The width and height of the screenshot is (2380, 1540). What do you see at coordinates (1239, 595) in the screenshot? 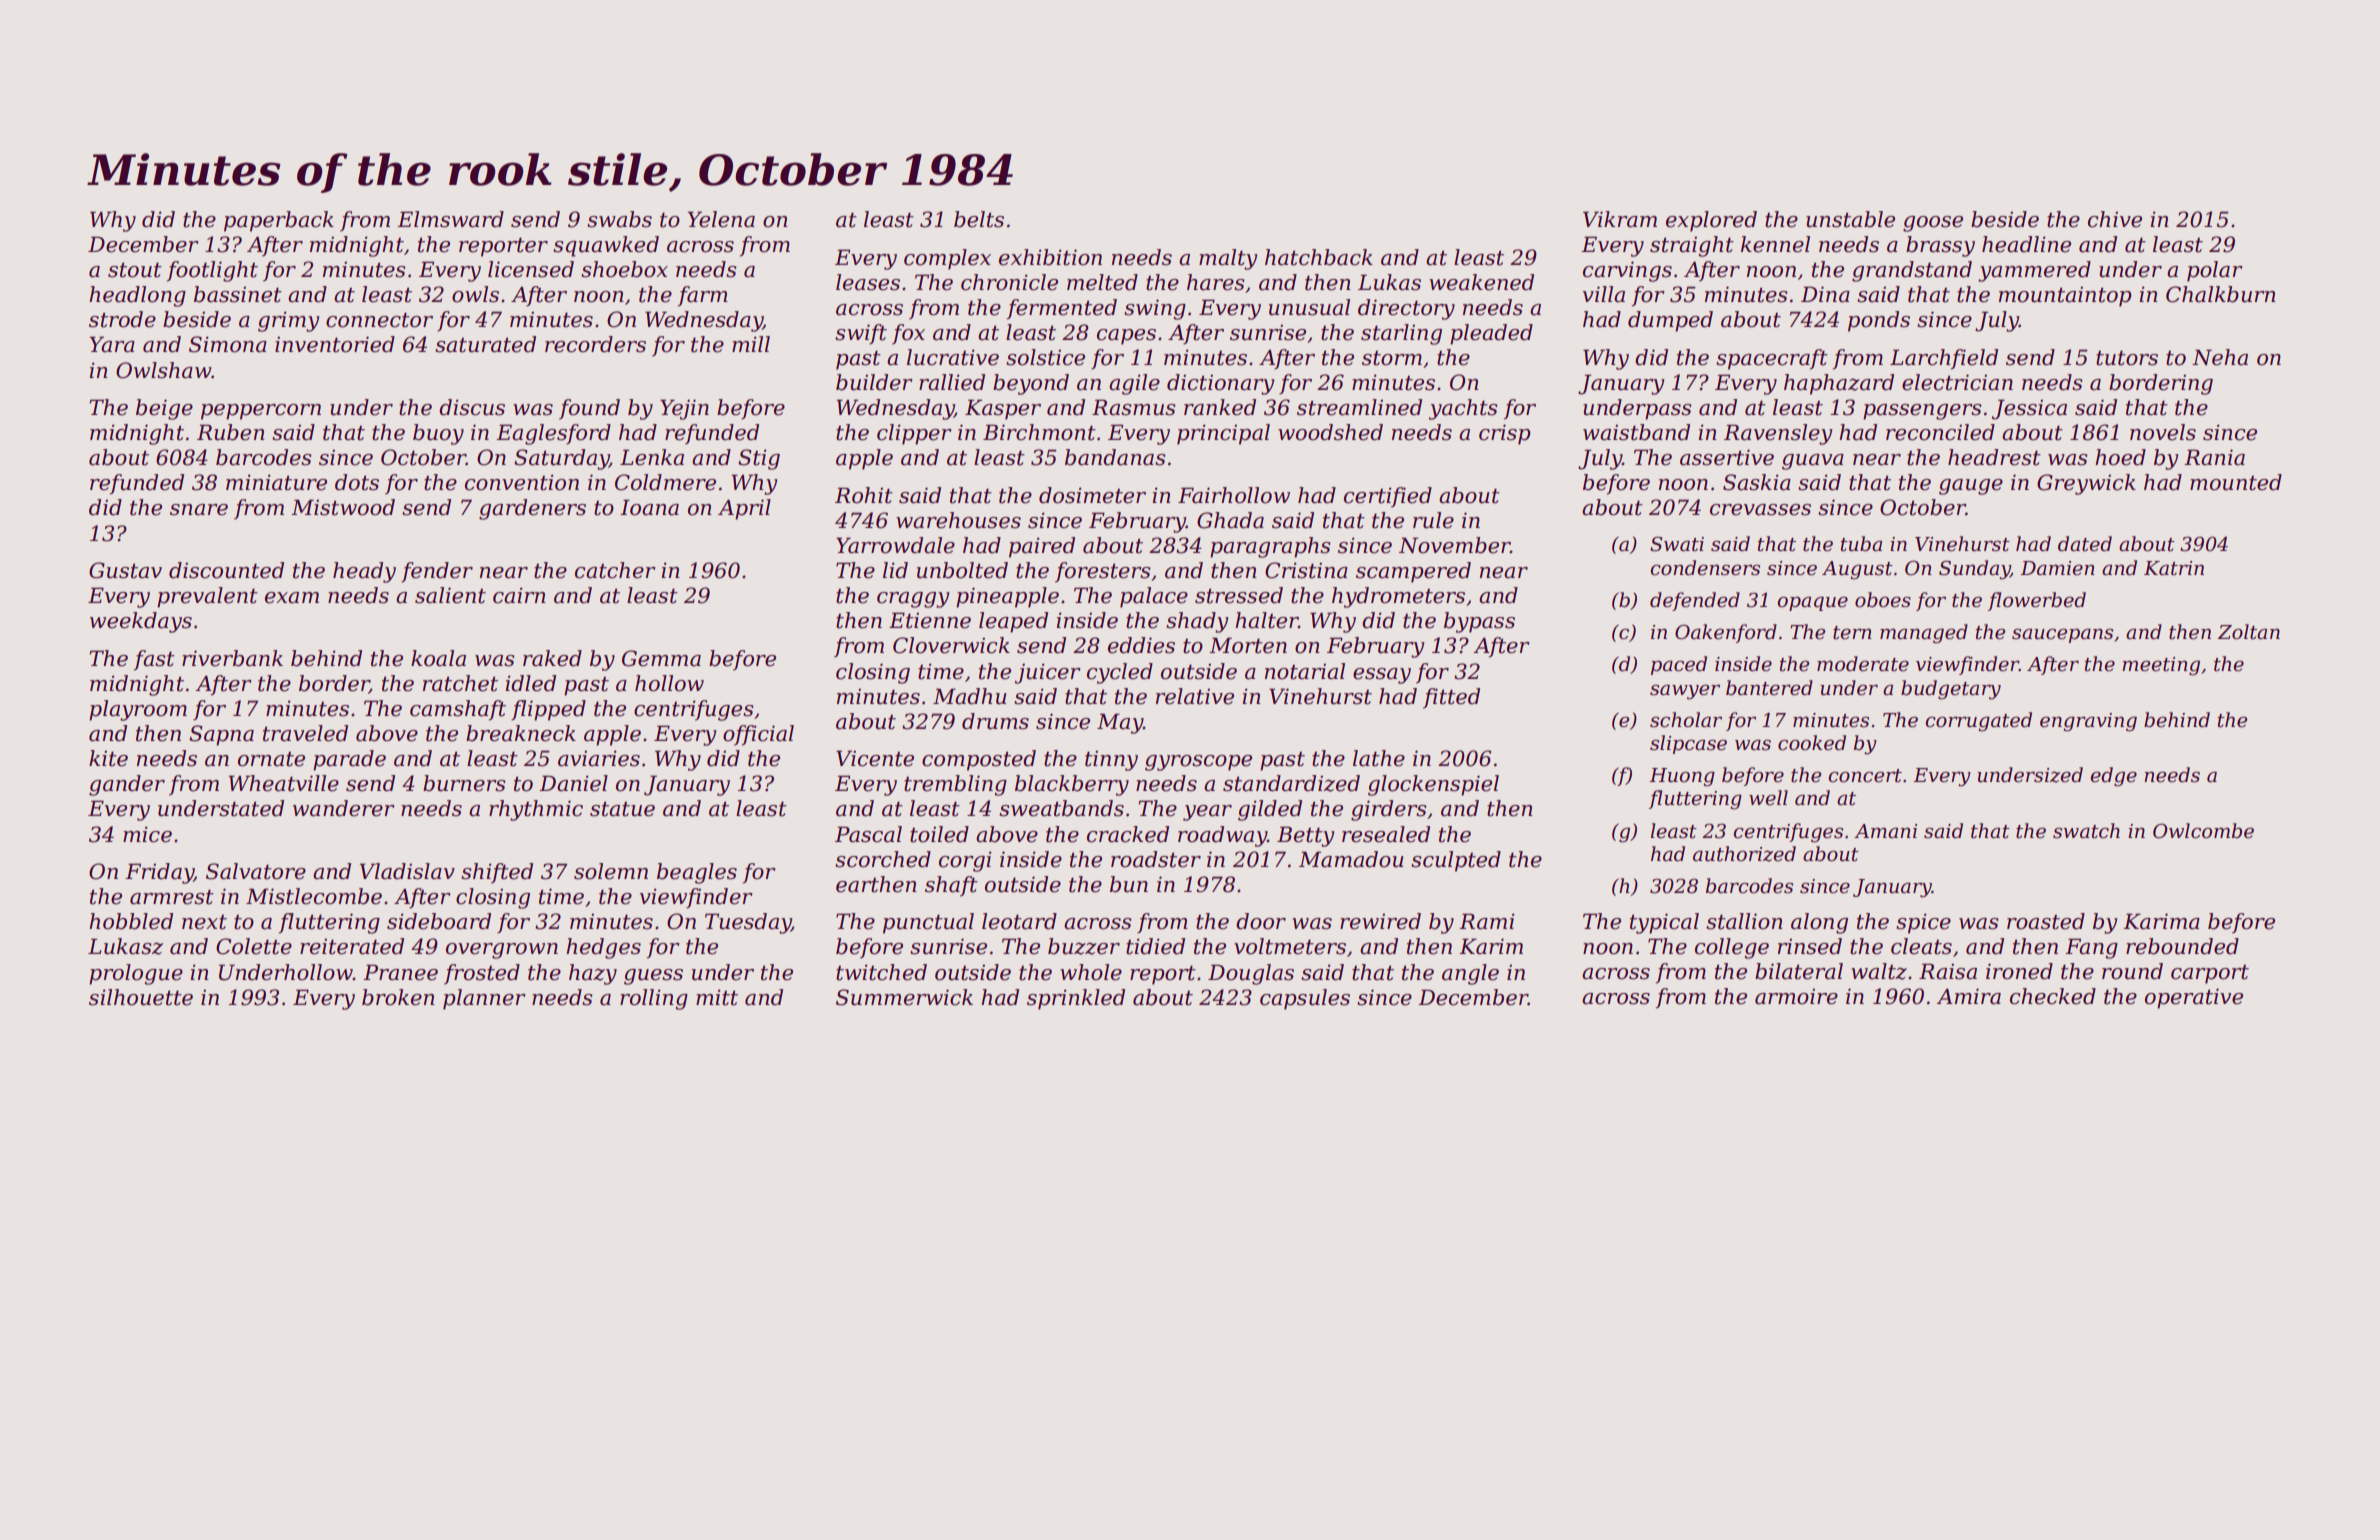
I see `stressed` at bounding box center [1239, 595].
